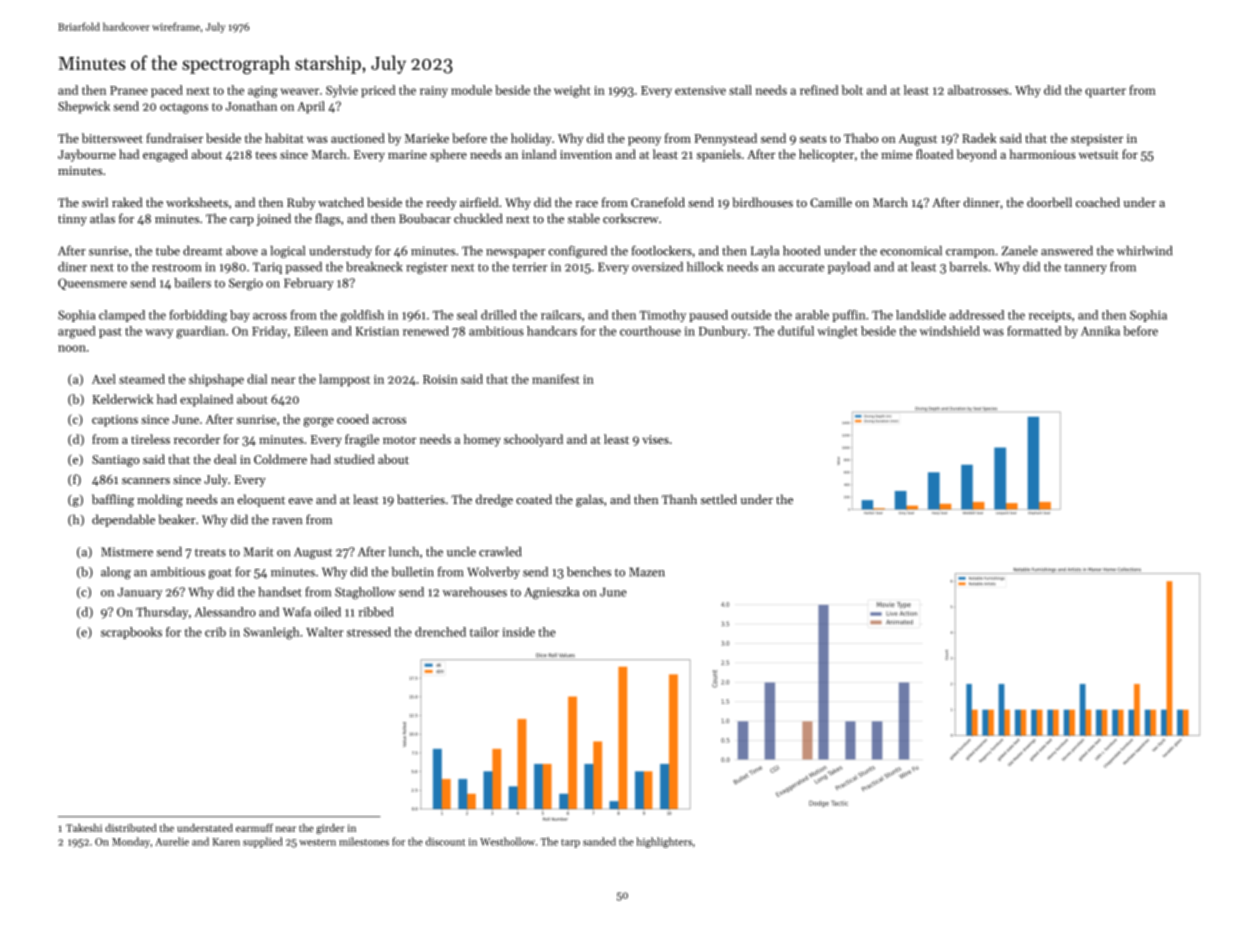  I want to click on chuckled, so click(478, 218).
